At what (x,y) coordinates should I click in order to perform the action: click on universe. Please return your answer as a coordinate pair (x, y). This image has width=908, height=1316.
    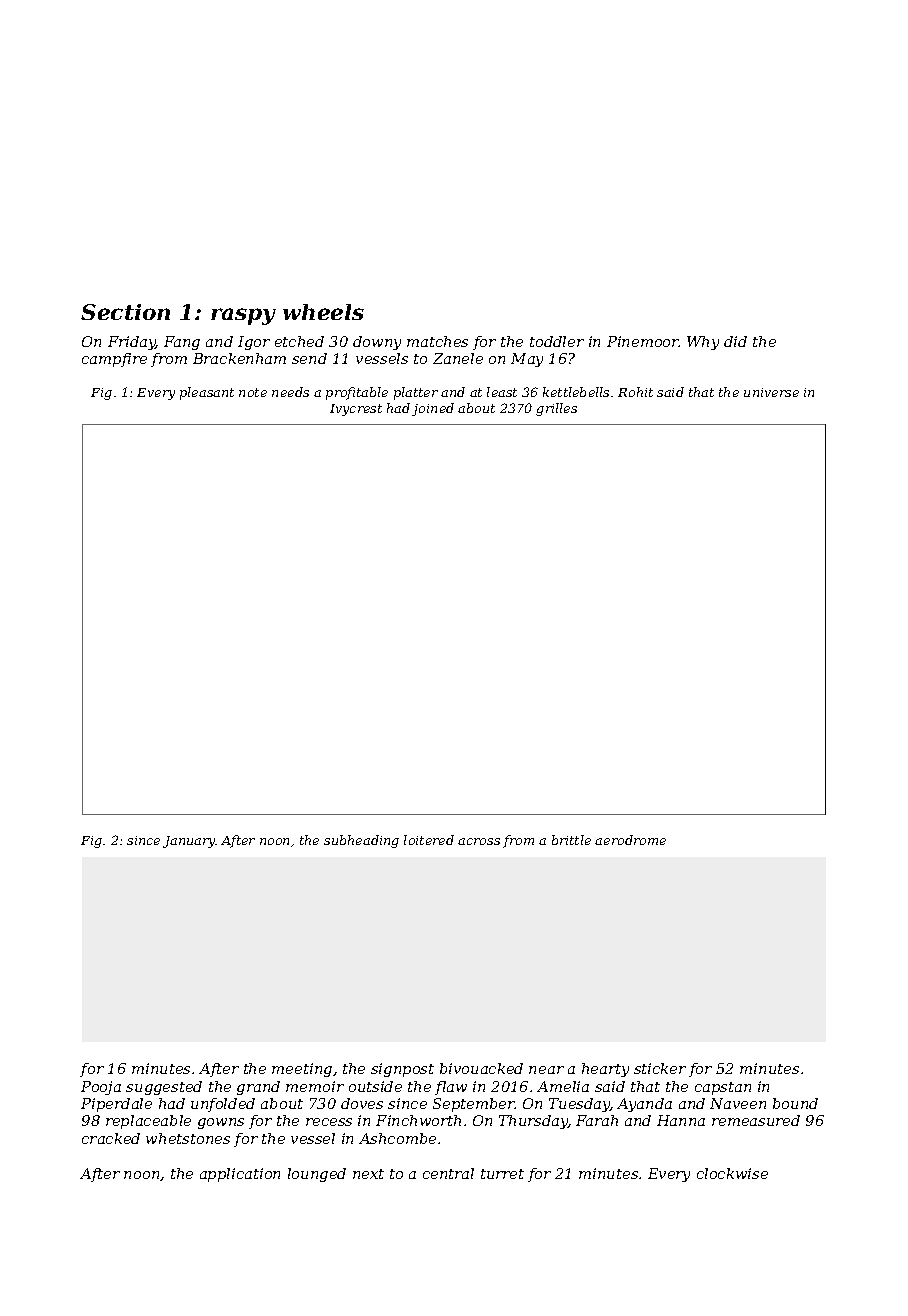
    Looking at the image, I should click on (771, 392).
